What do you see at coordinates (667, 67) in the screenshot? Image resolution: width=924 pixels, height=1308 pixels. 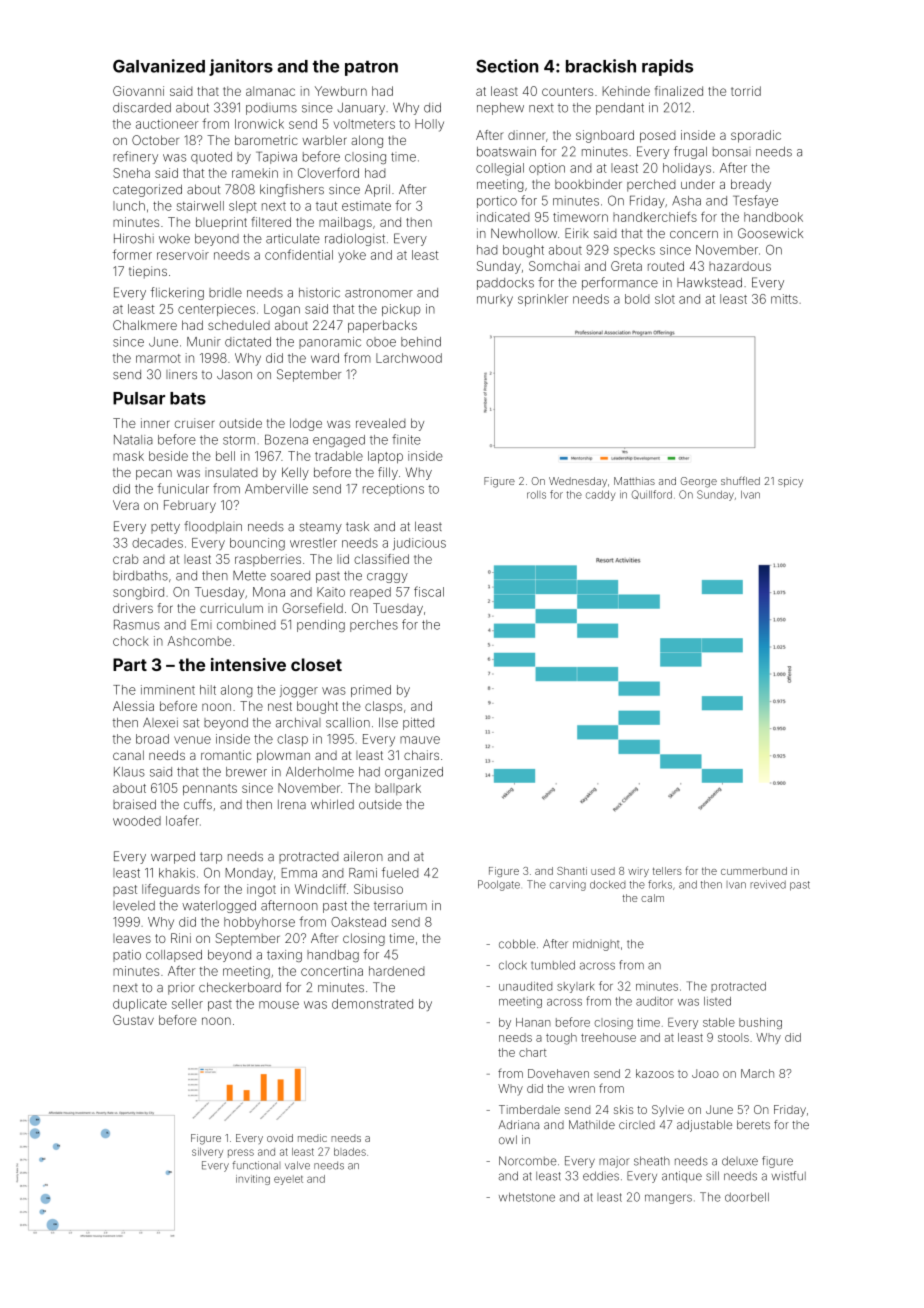 I see `rapids` at bounding box center [667, 67].
